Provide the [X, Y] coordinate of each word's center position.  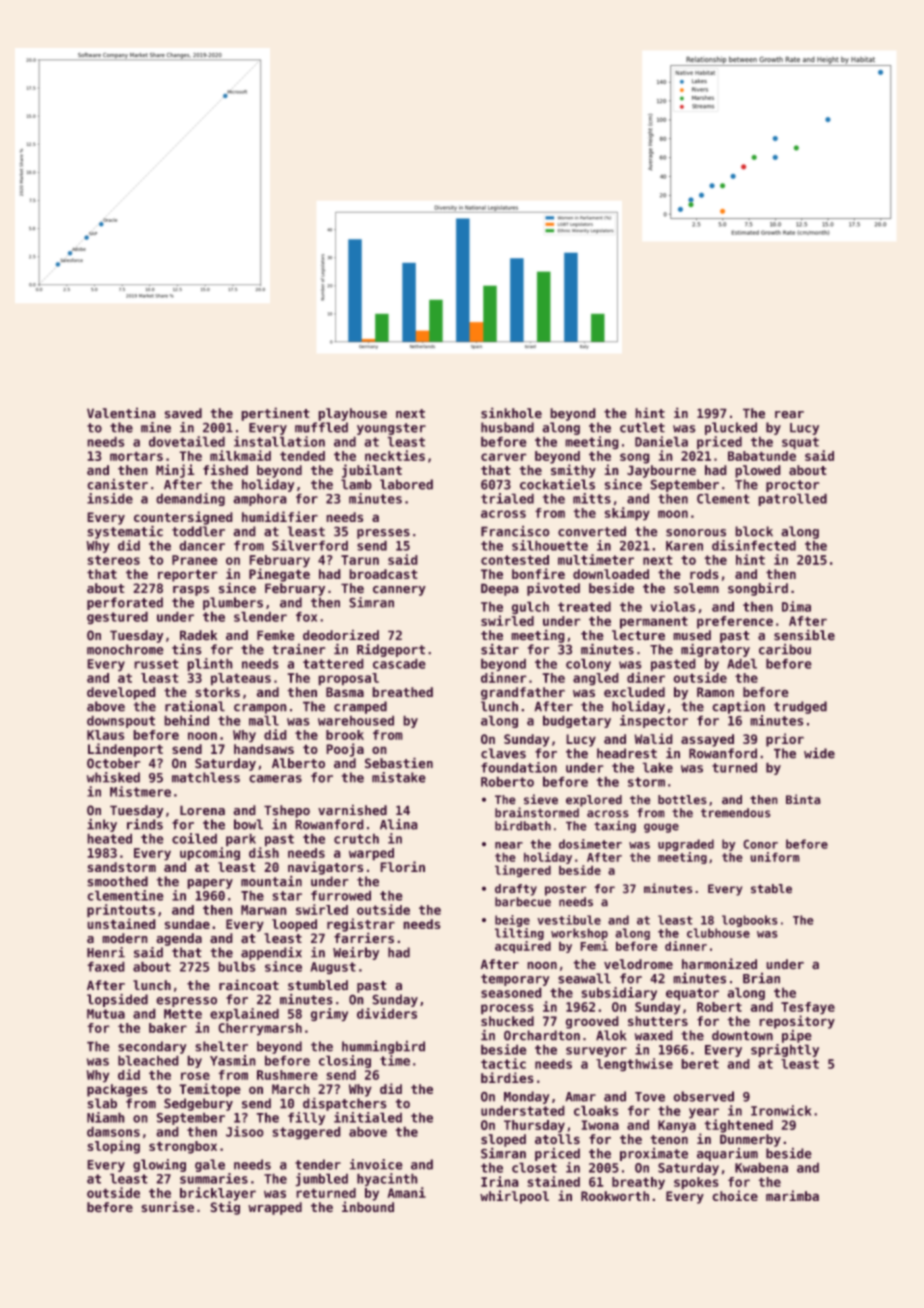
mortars [136, 456]
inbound [368, 1206]
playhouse [353, 414]
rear [789, 414]
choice [735, 1195]
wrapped [275, 1208]
